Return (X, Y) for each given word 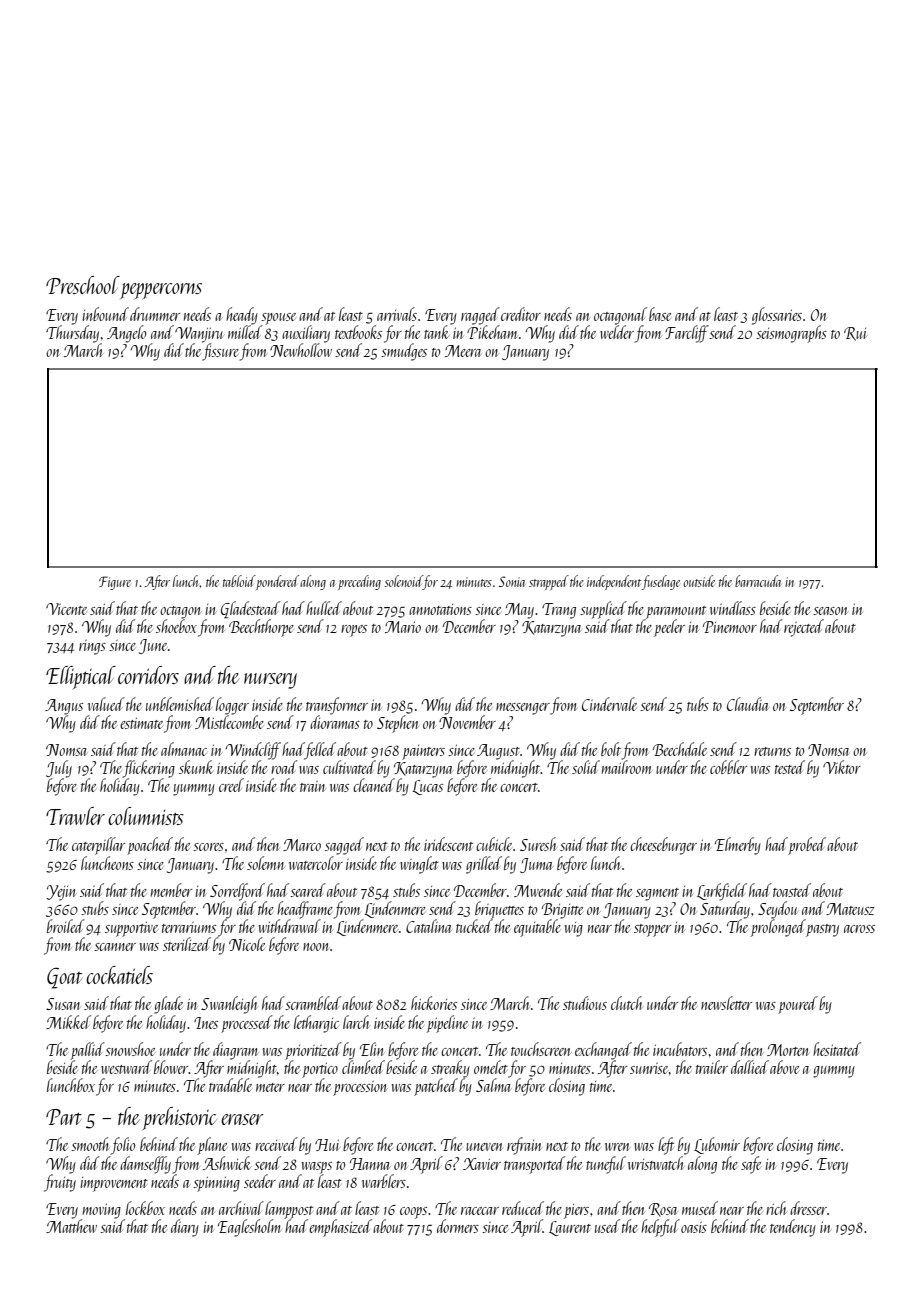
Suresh (538, 844)
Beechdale (680, 749)
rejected (804, 628)
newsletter (726, 1003)
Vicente (66, 609)
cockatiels (119, 975)
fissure (220, 352)
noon (315, 947)
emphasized (340, 1228)
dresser (808, 1208)
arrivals (397, 314)
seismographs (791, 334)
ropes (354, 631)
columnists (146, 816)
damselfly (145, 1165)
